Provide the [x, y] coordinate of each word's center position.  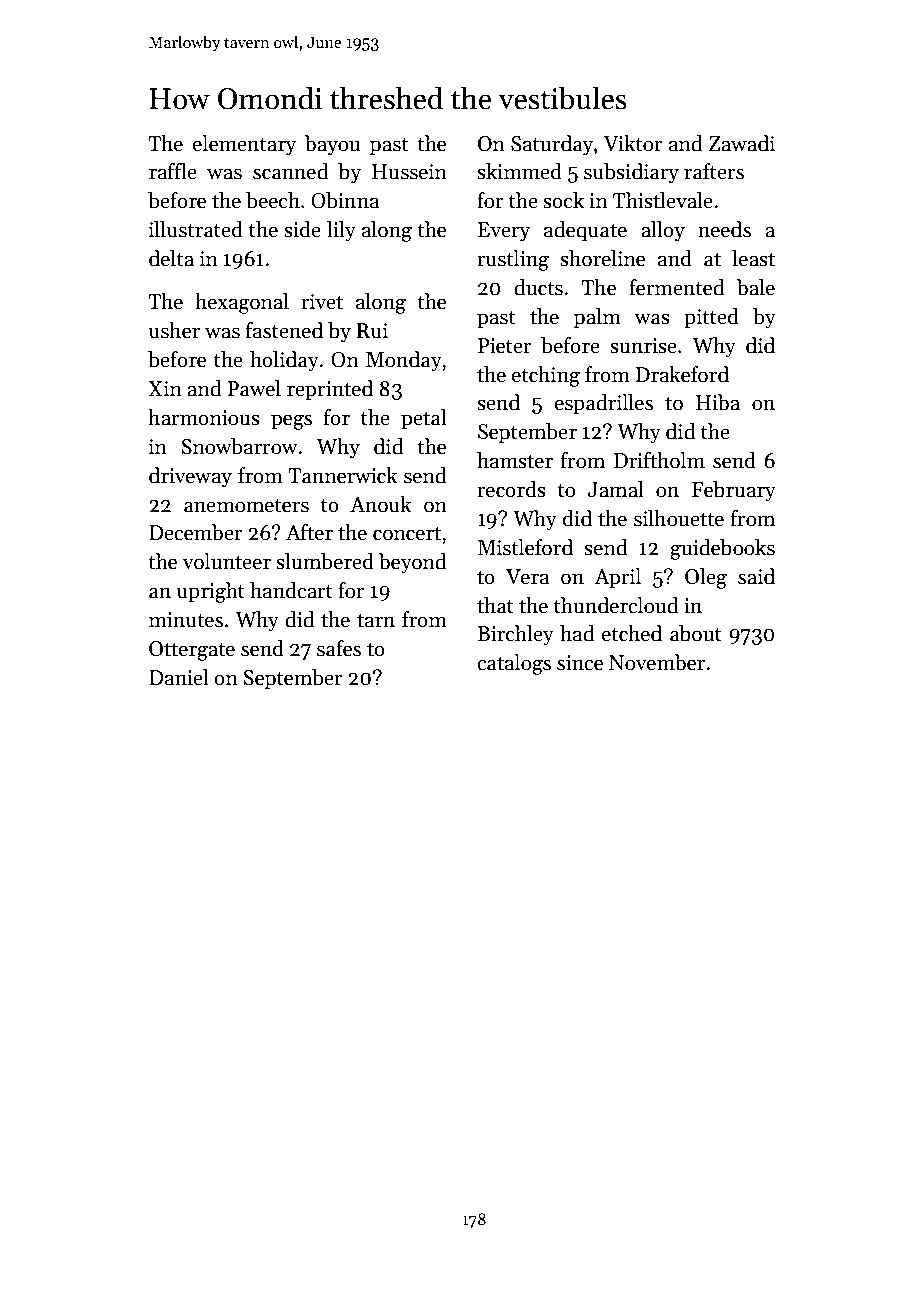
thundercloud [616, 605]
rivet [322, 302]
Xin [165, 388]
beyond [412, 563]
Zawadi [742, 143]
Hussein [409, 172]
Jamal [616, 489]
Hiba [718, 402]
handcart [291, 590]
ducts [538, 287]
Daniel [179, 677]
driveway [190, 477]
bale [755, 287]
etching [546, 376]
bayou [332, 145]
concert [407, 534]
